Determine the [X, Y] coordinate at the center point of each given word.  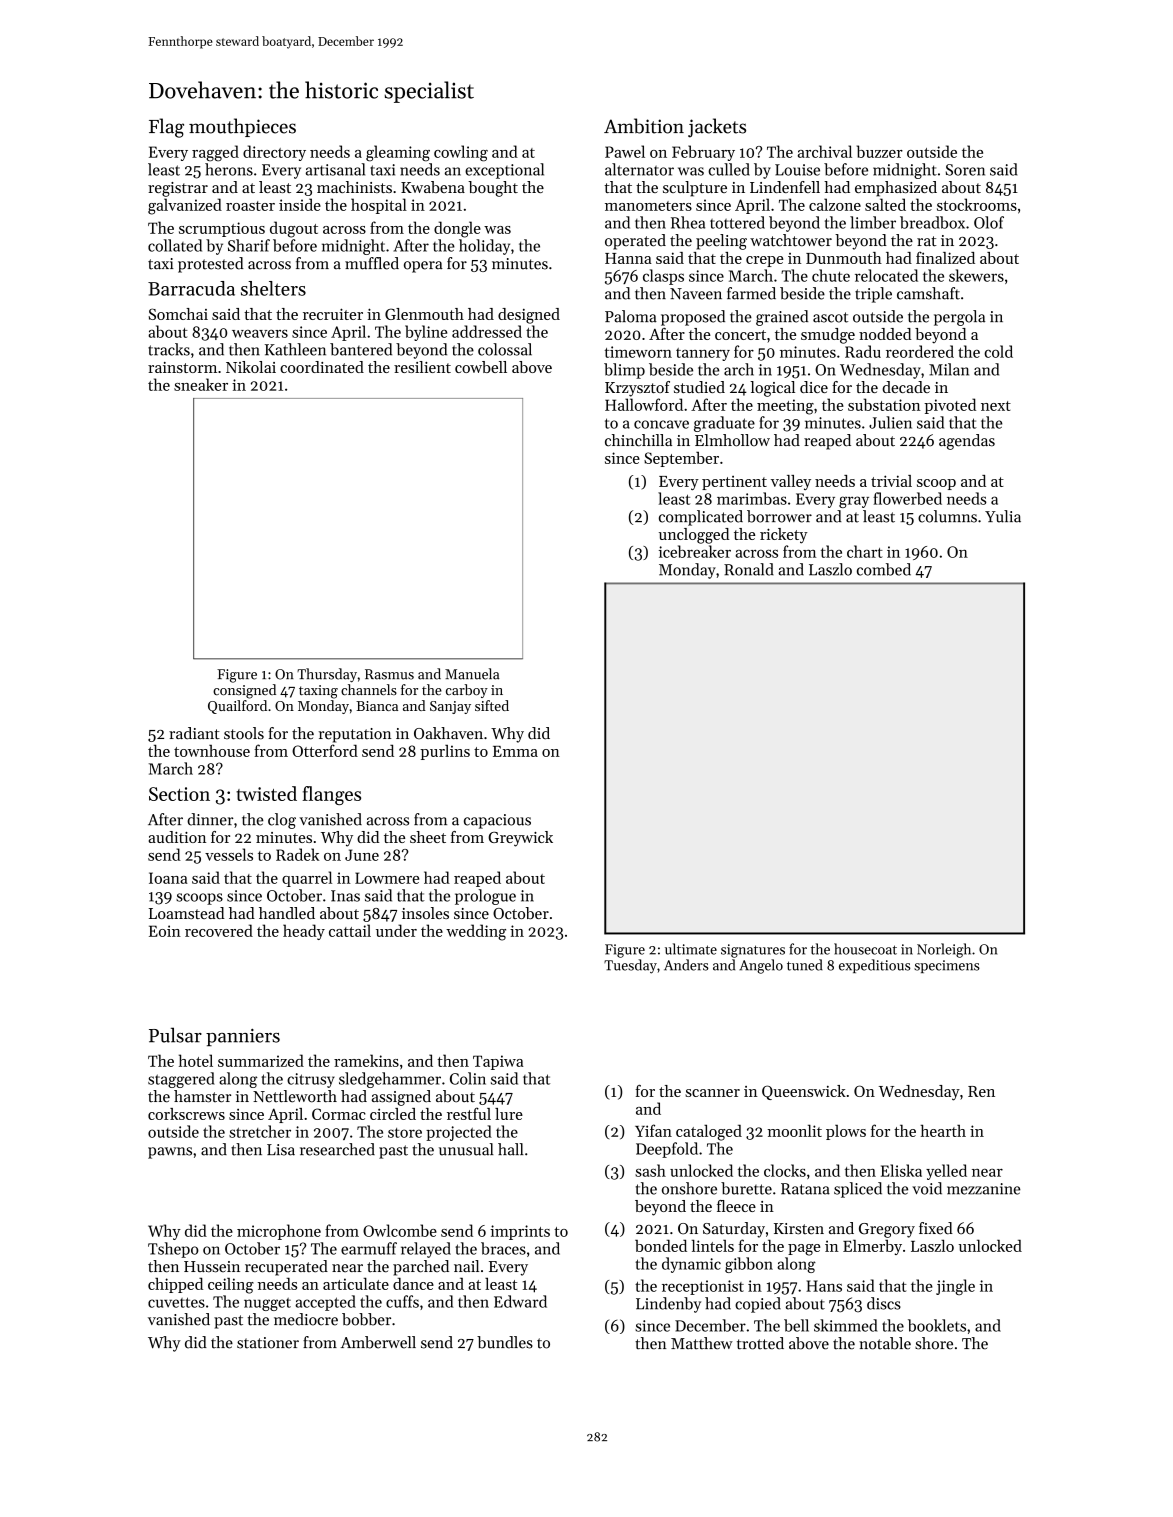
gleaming [398, 153]
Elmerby [872, 1247]
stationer [268, 1343]
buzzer [880, 151]
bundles [505, 1342]
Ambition [644, 126]
